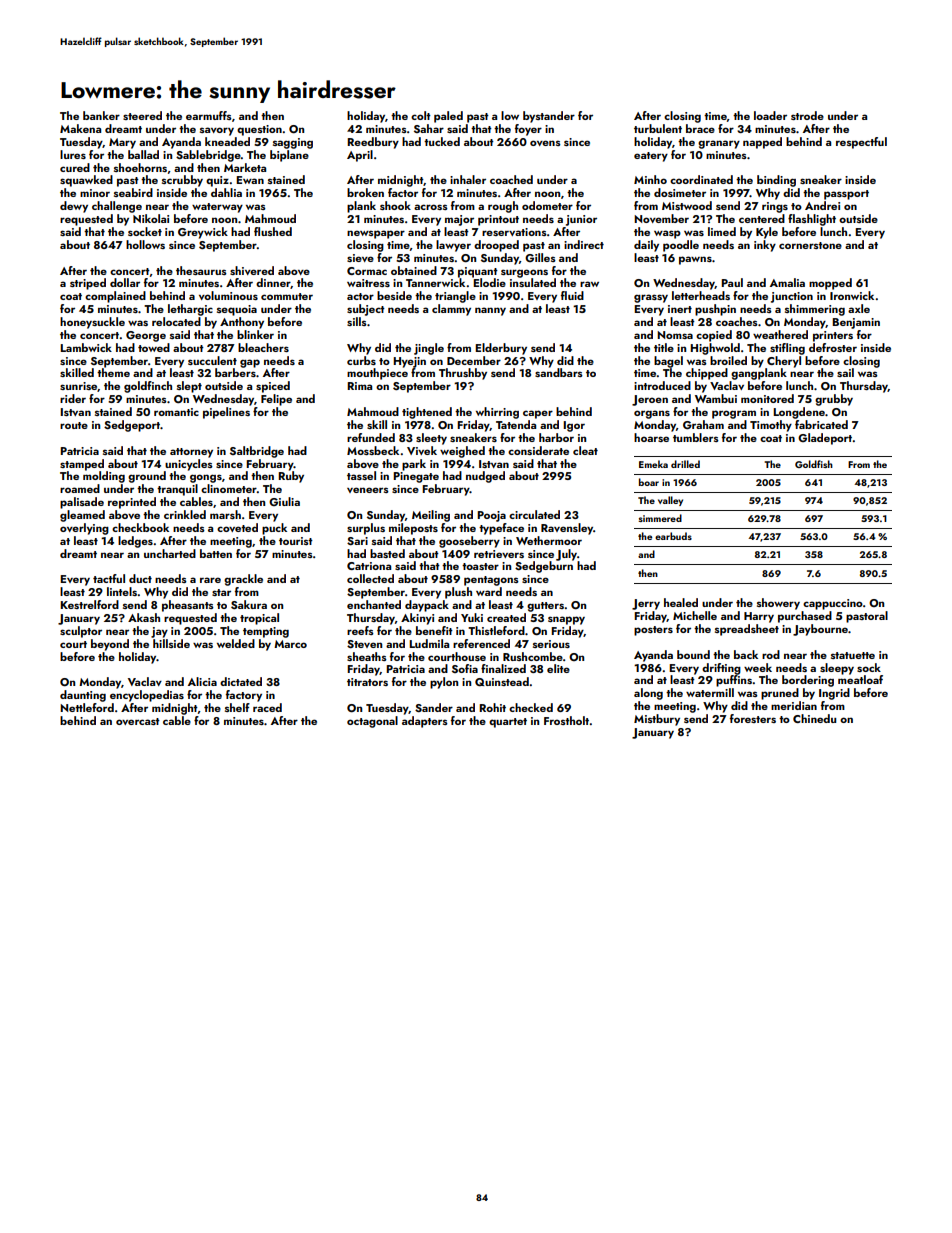 The width and height of the screenshot is (952, 1233). What do you see at coordinates (511, 179) in the screenshot?
I see `coached` at bounding box center [511, 179].
